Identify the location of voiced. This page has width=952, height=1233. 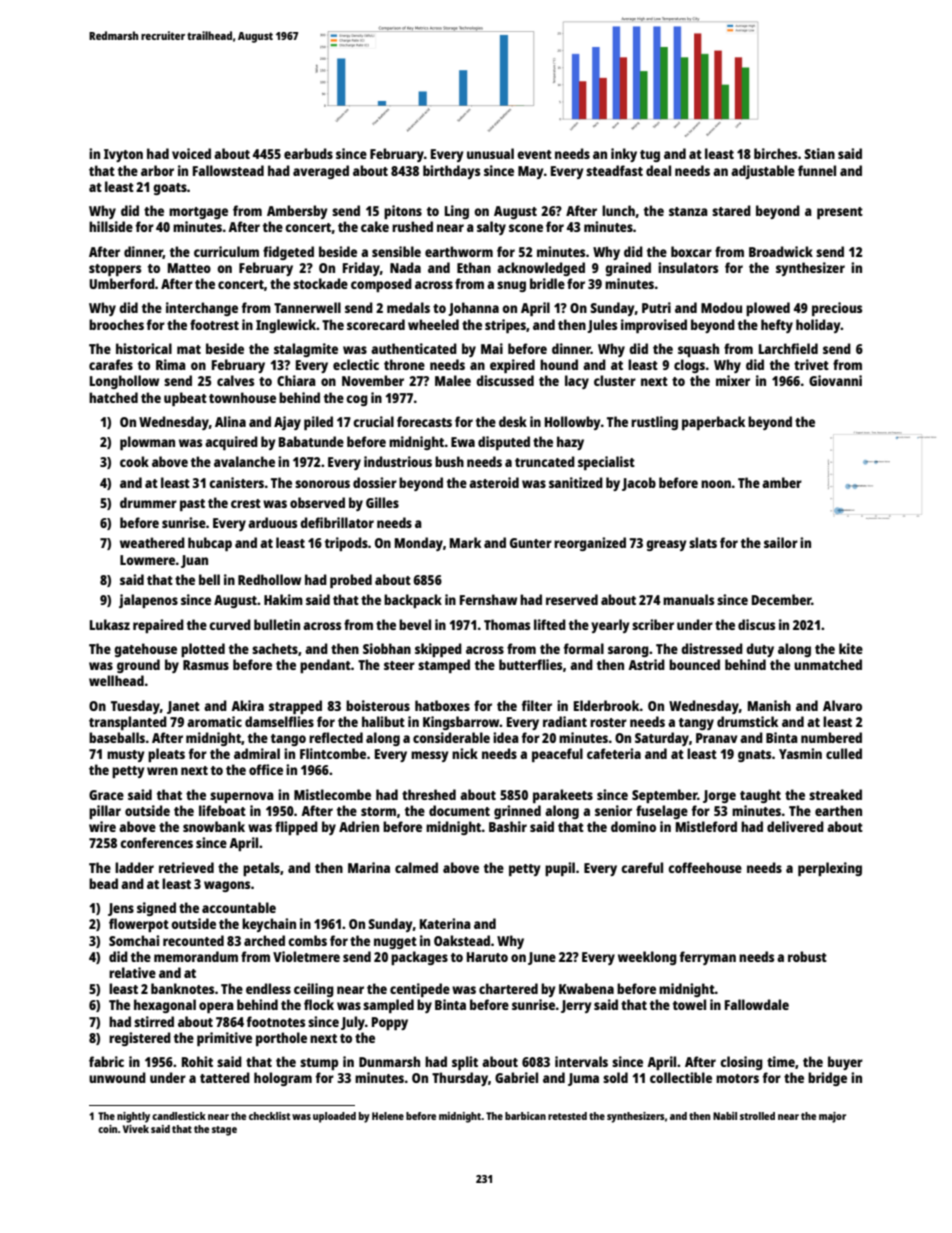
(191, 153).
